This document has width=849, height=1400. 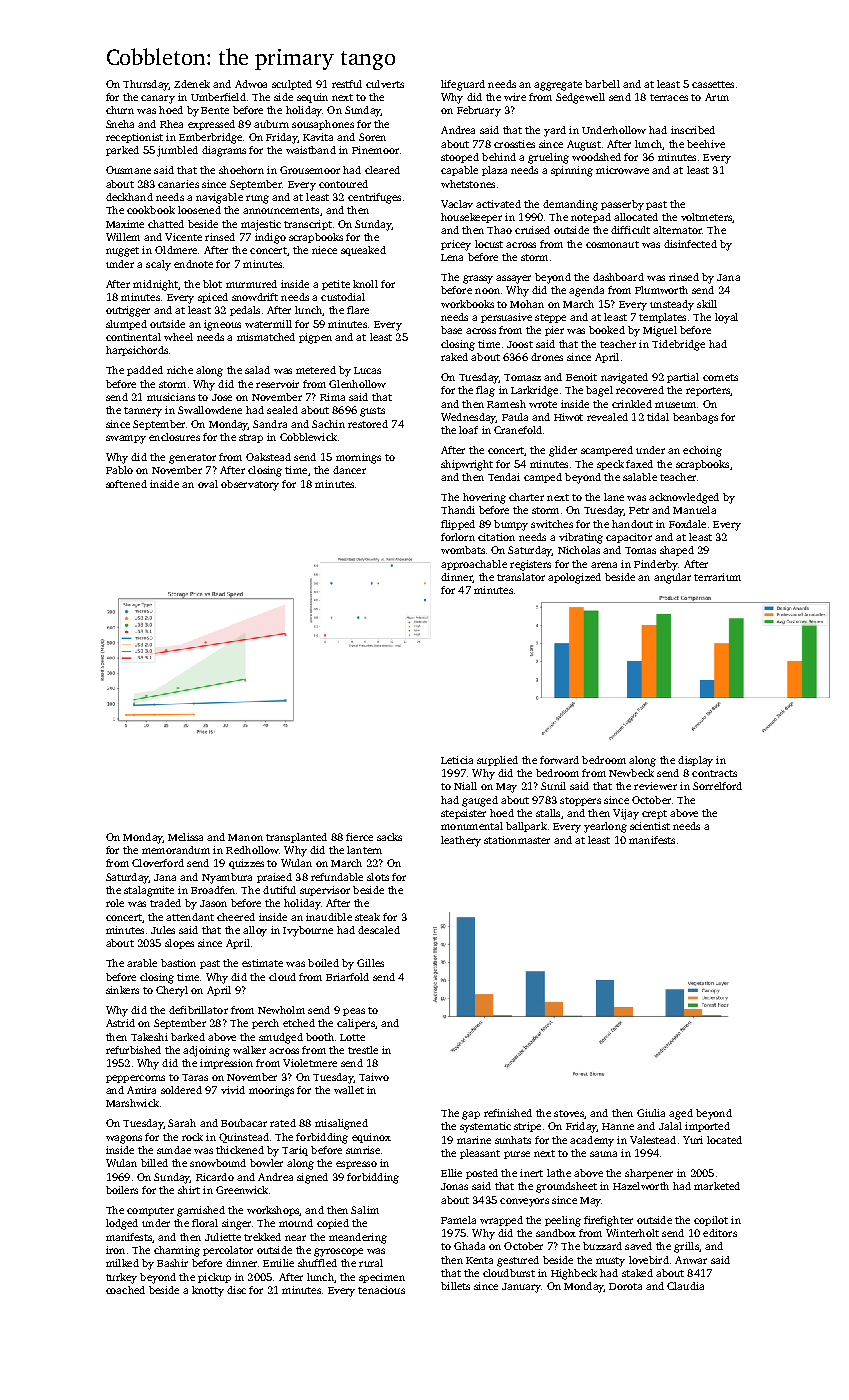 I want to click on sharpener, so click(x=649, y=1174).
